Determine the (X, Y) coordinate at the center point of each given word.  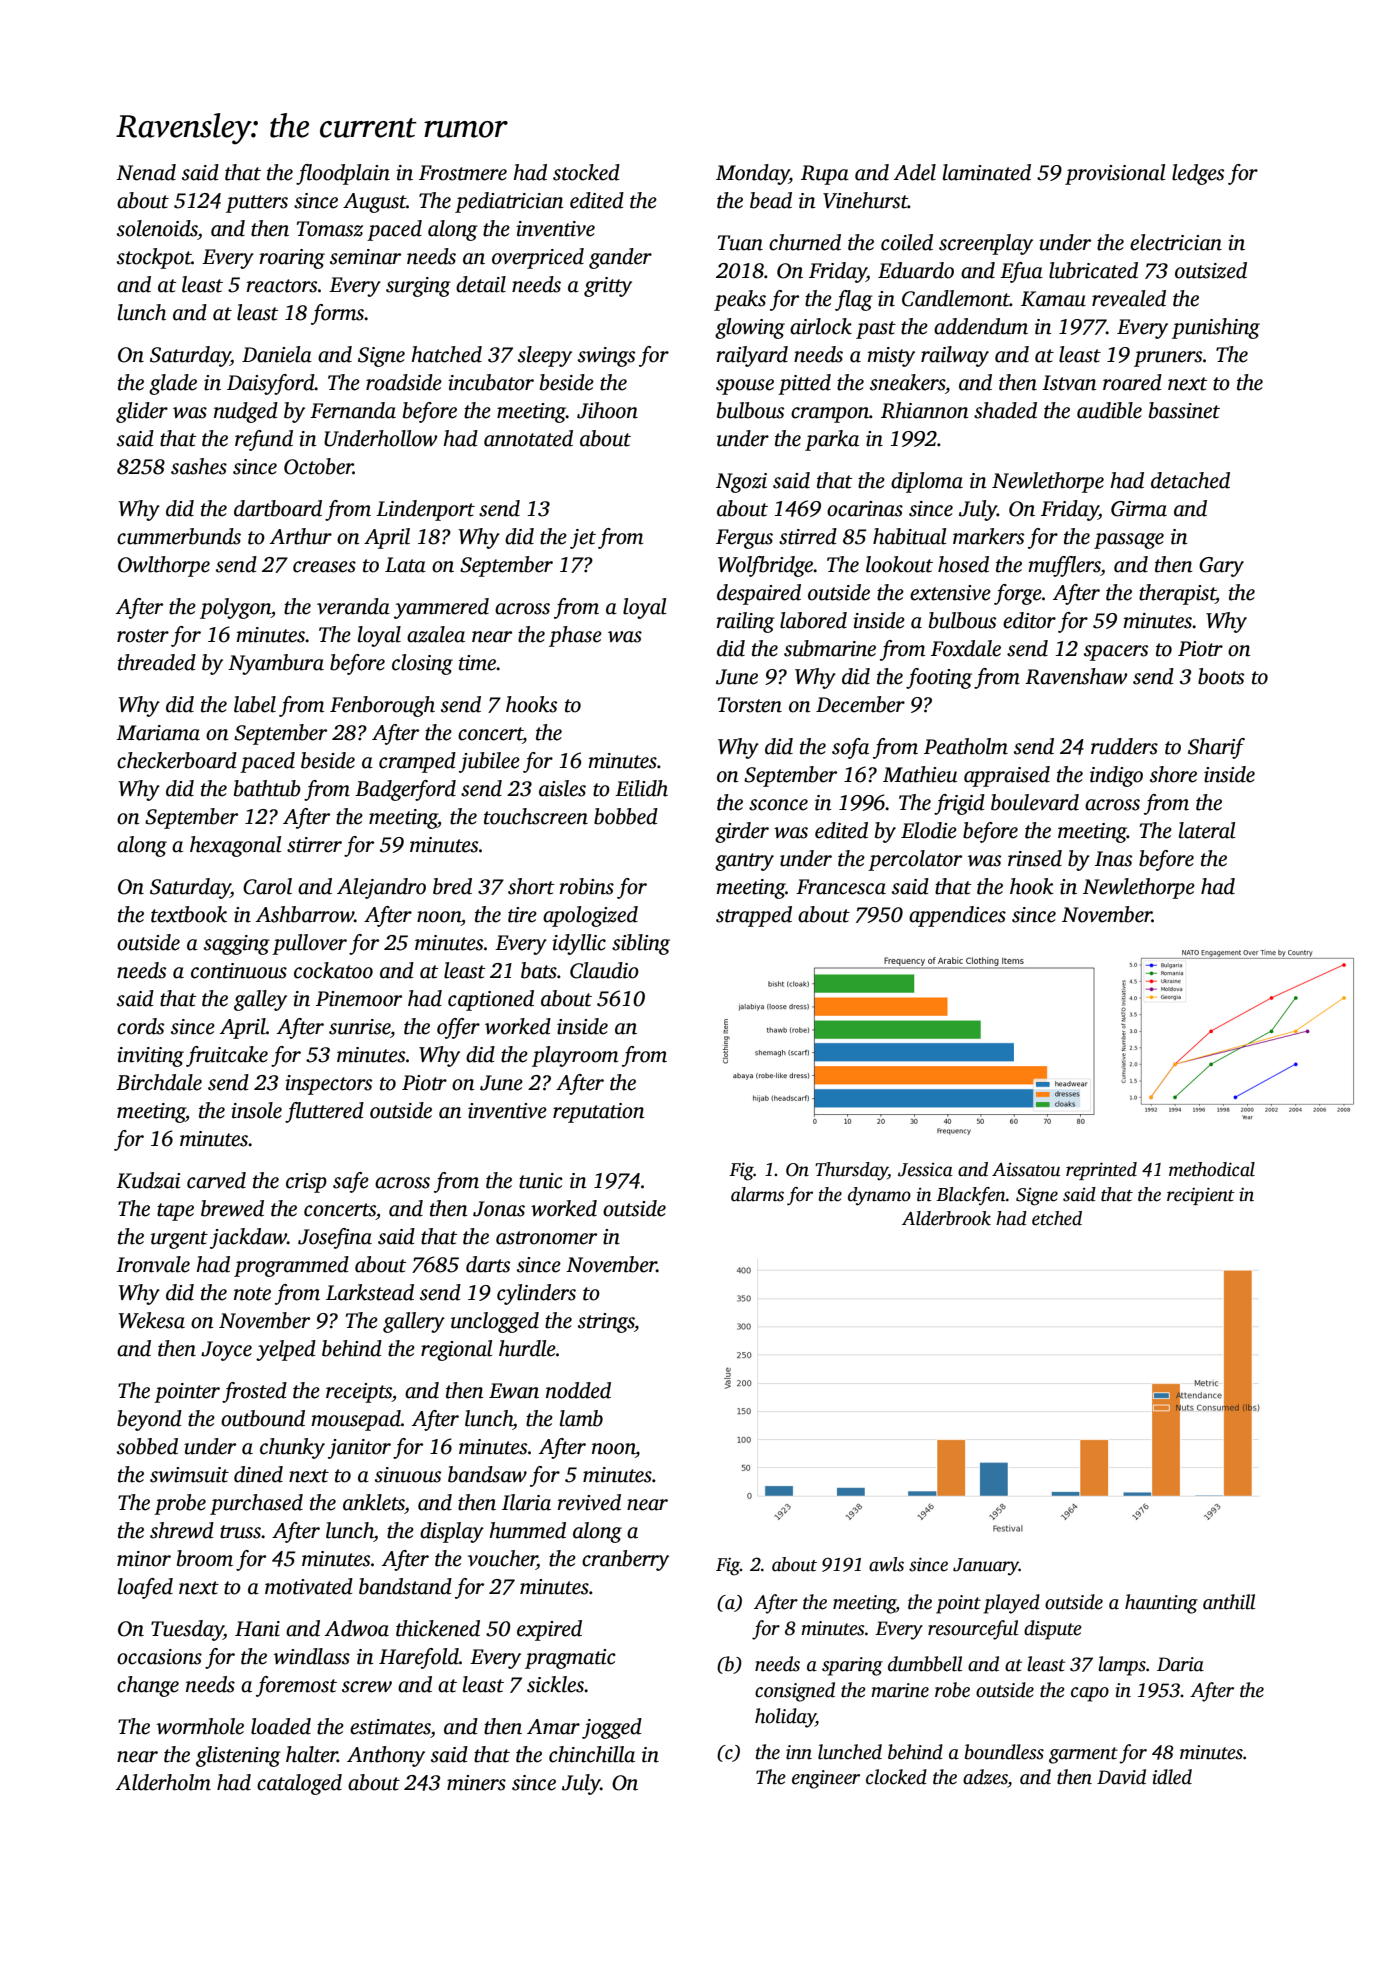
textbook (189, 914)
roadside (404, 382)
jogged (612, 1728)
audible (1109, 410)
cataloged (299, 1784)
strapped (754, 916)
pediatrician (509, 202)
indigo (1116, 776)
